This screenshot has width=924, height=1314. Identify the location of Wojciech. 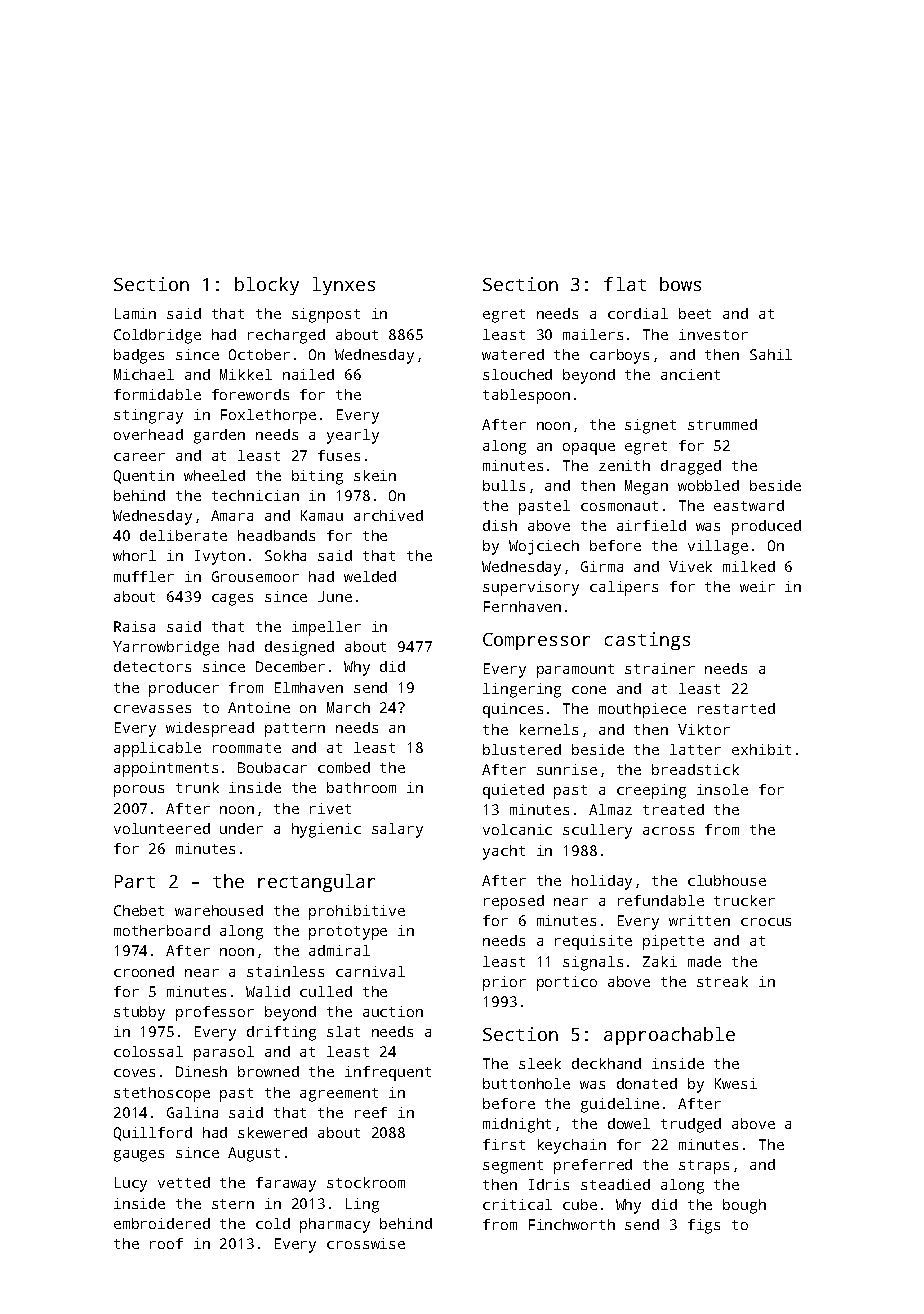
(544, 547).
